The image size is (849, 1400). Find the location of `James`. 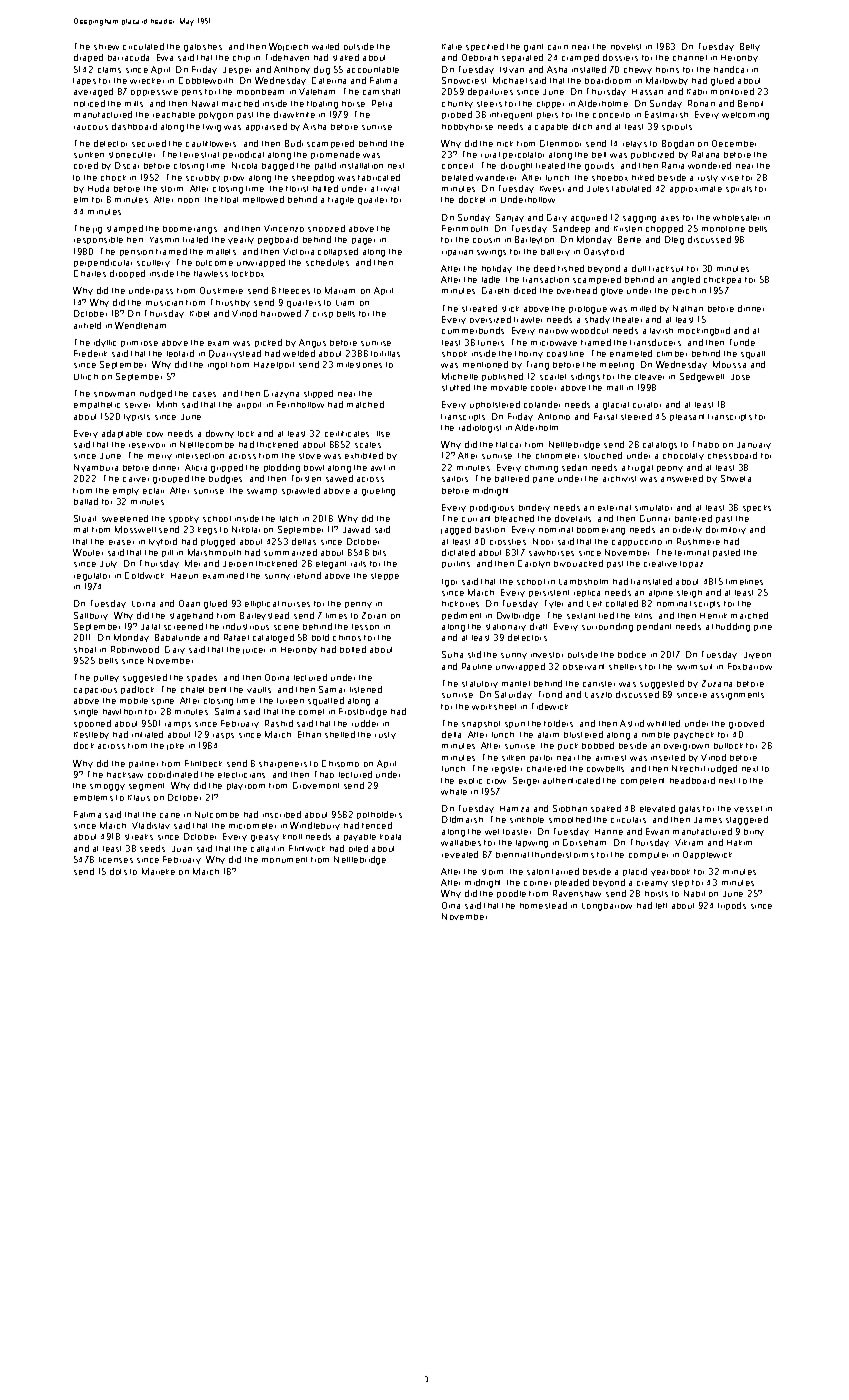

James is located at coordinates (708, 820).
